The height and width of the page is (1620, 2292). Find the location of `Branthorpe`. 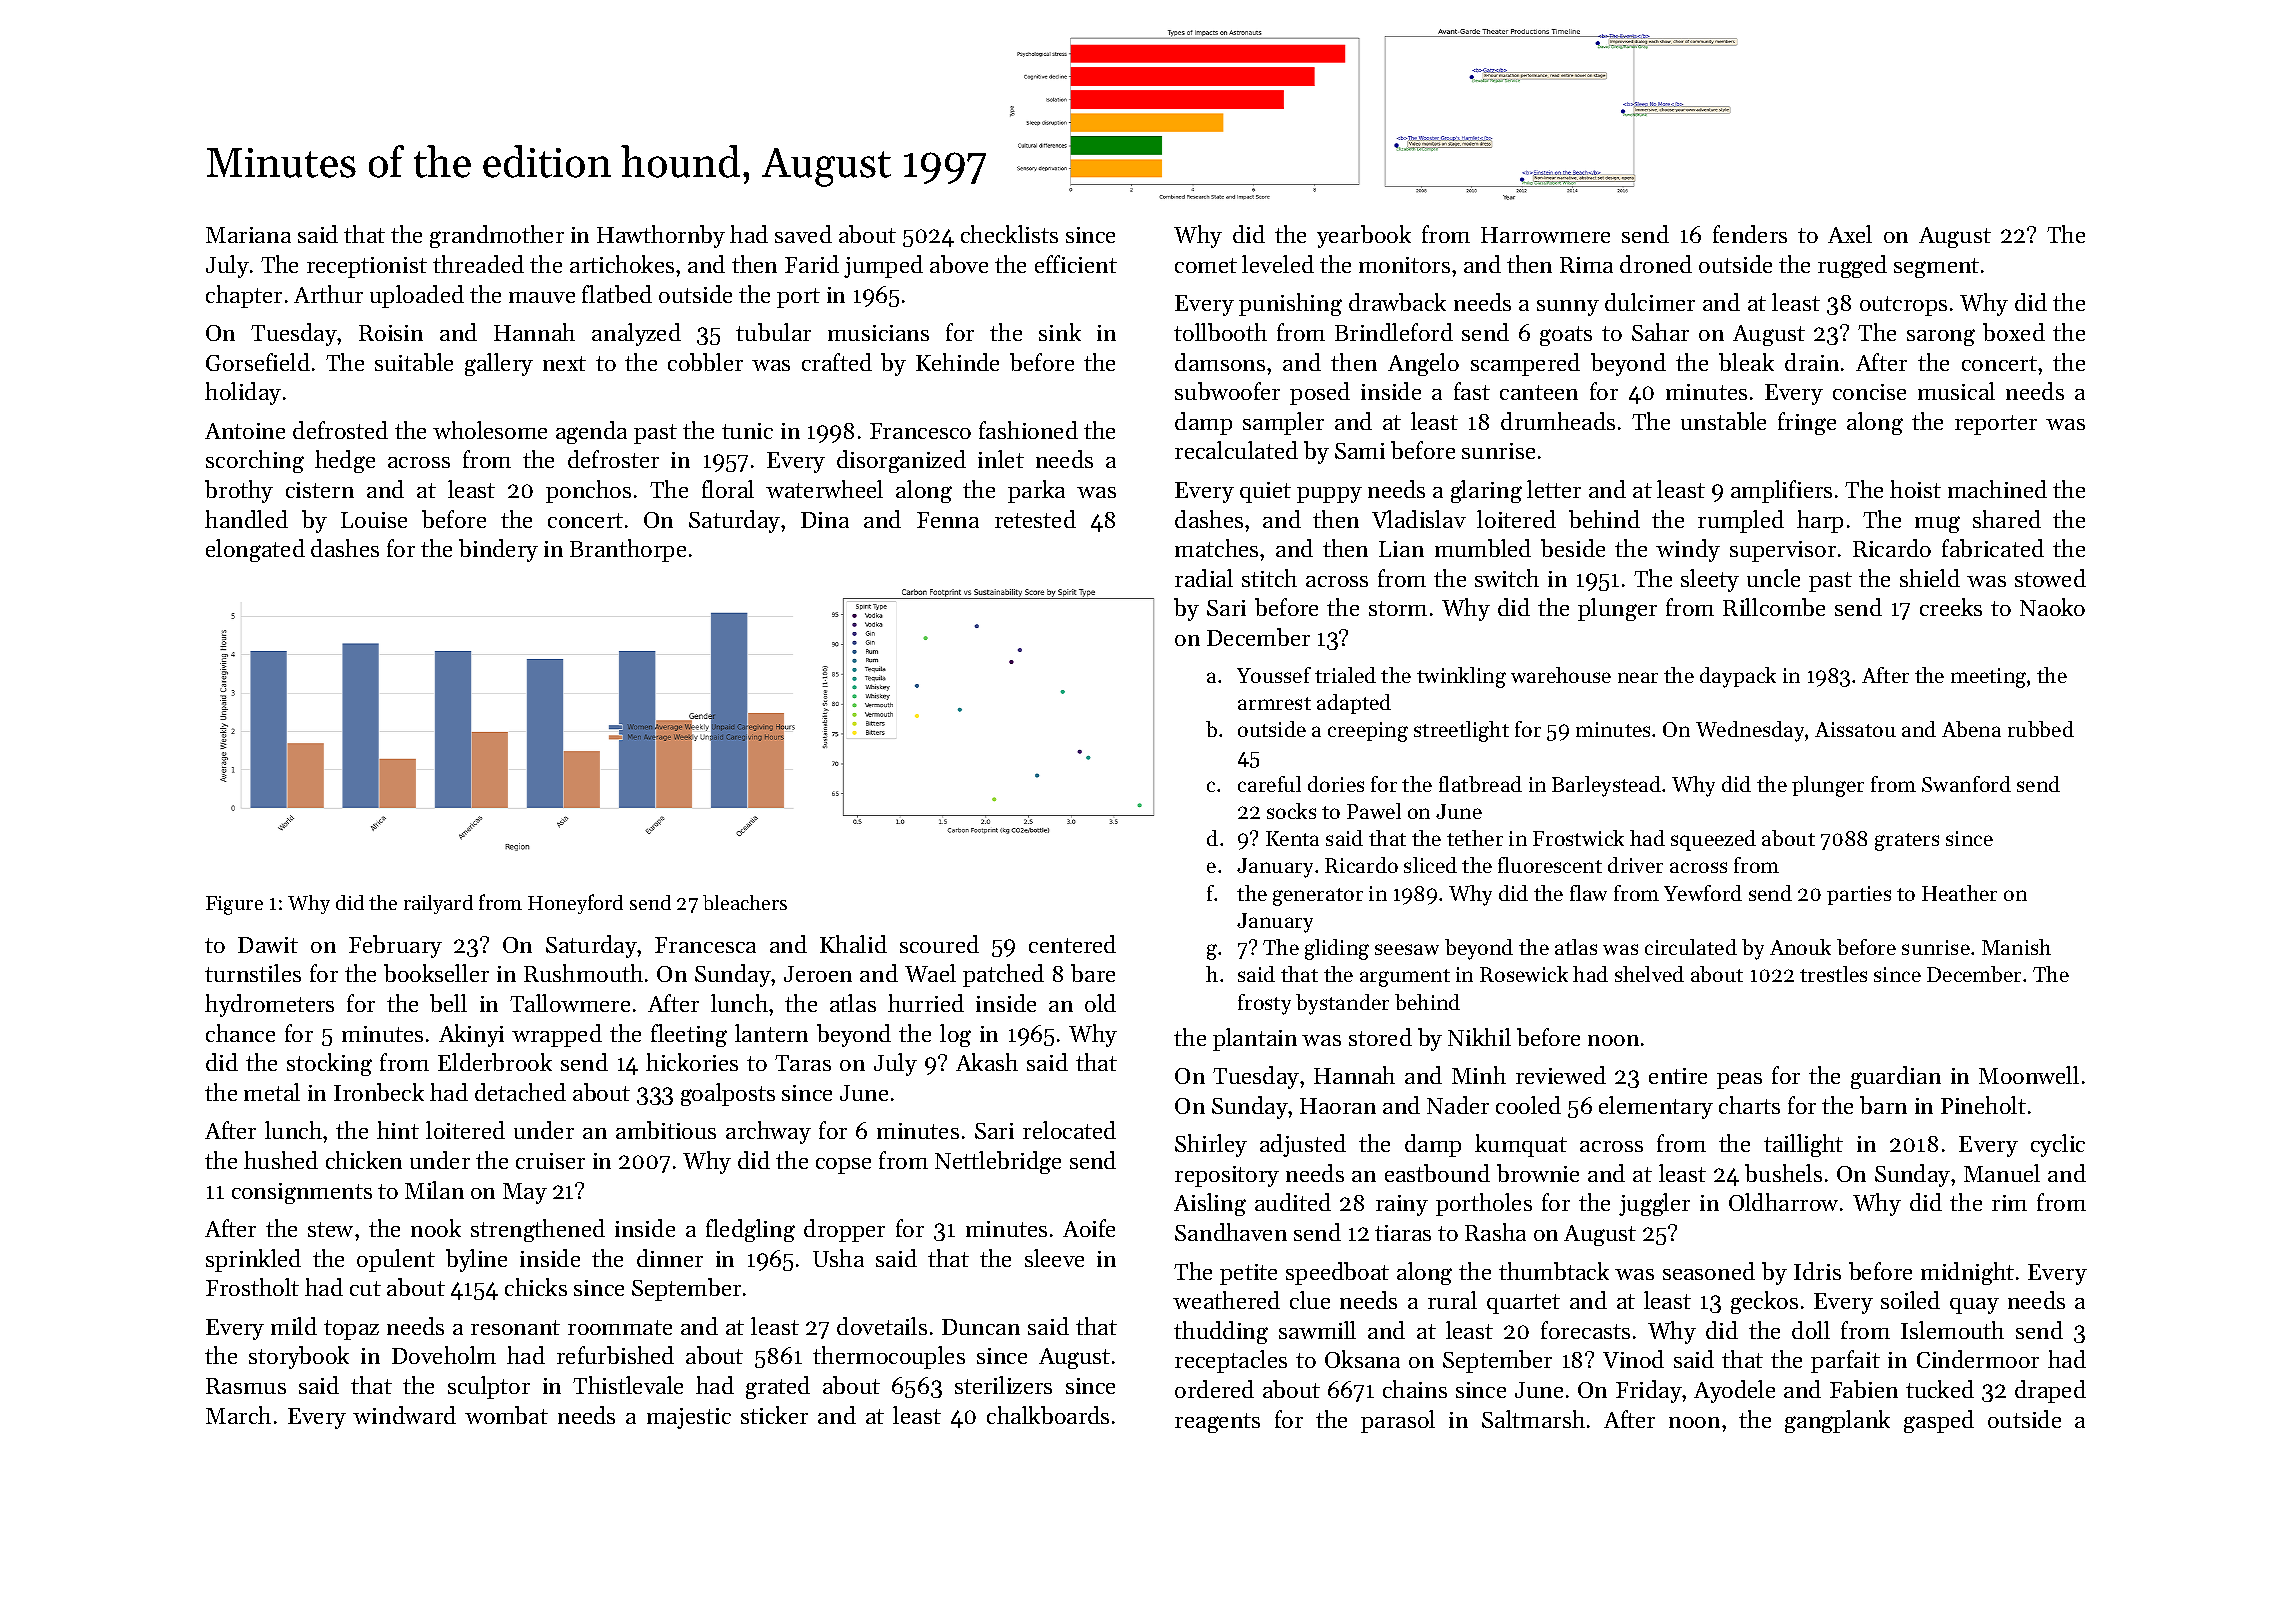

Branthorpe is located at coordinates (628, 550).
